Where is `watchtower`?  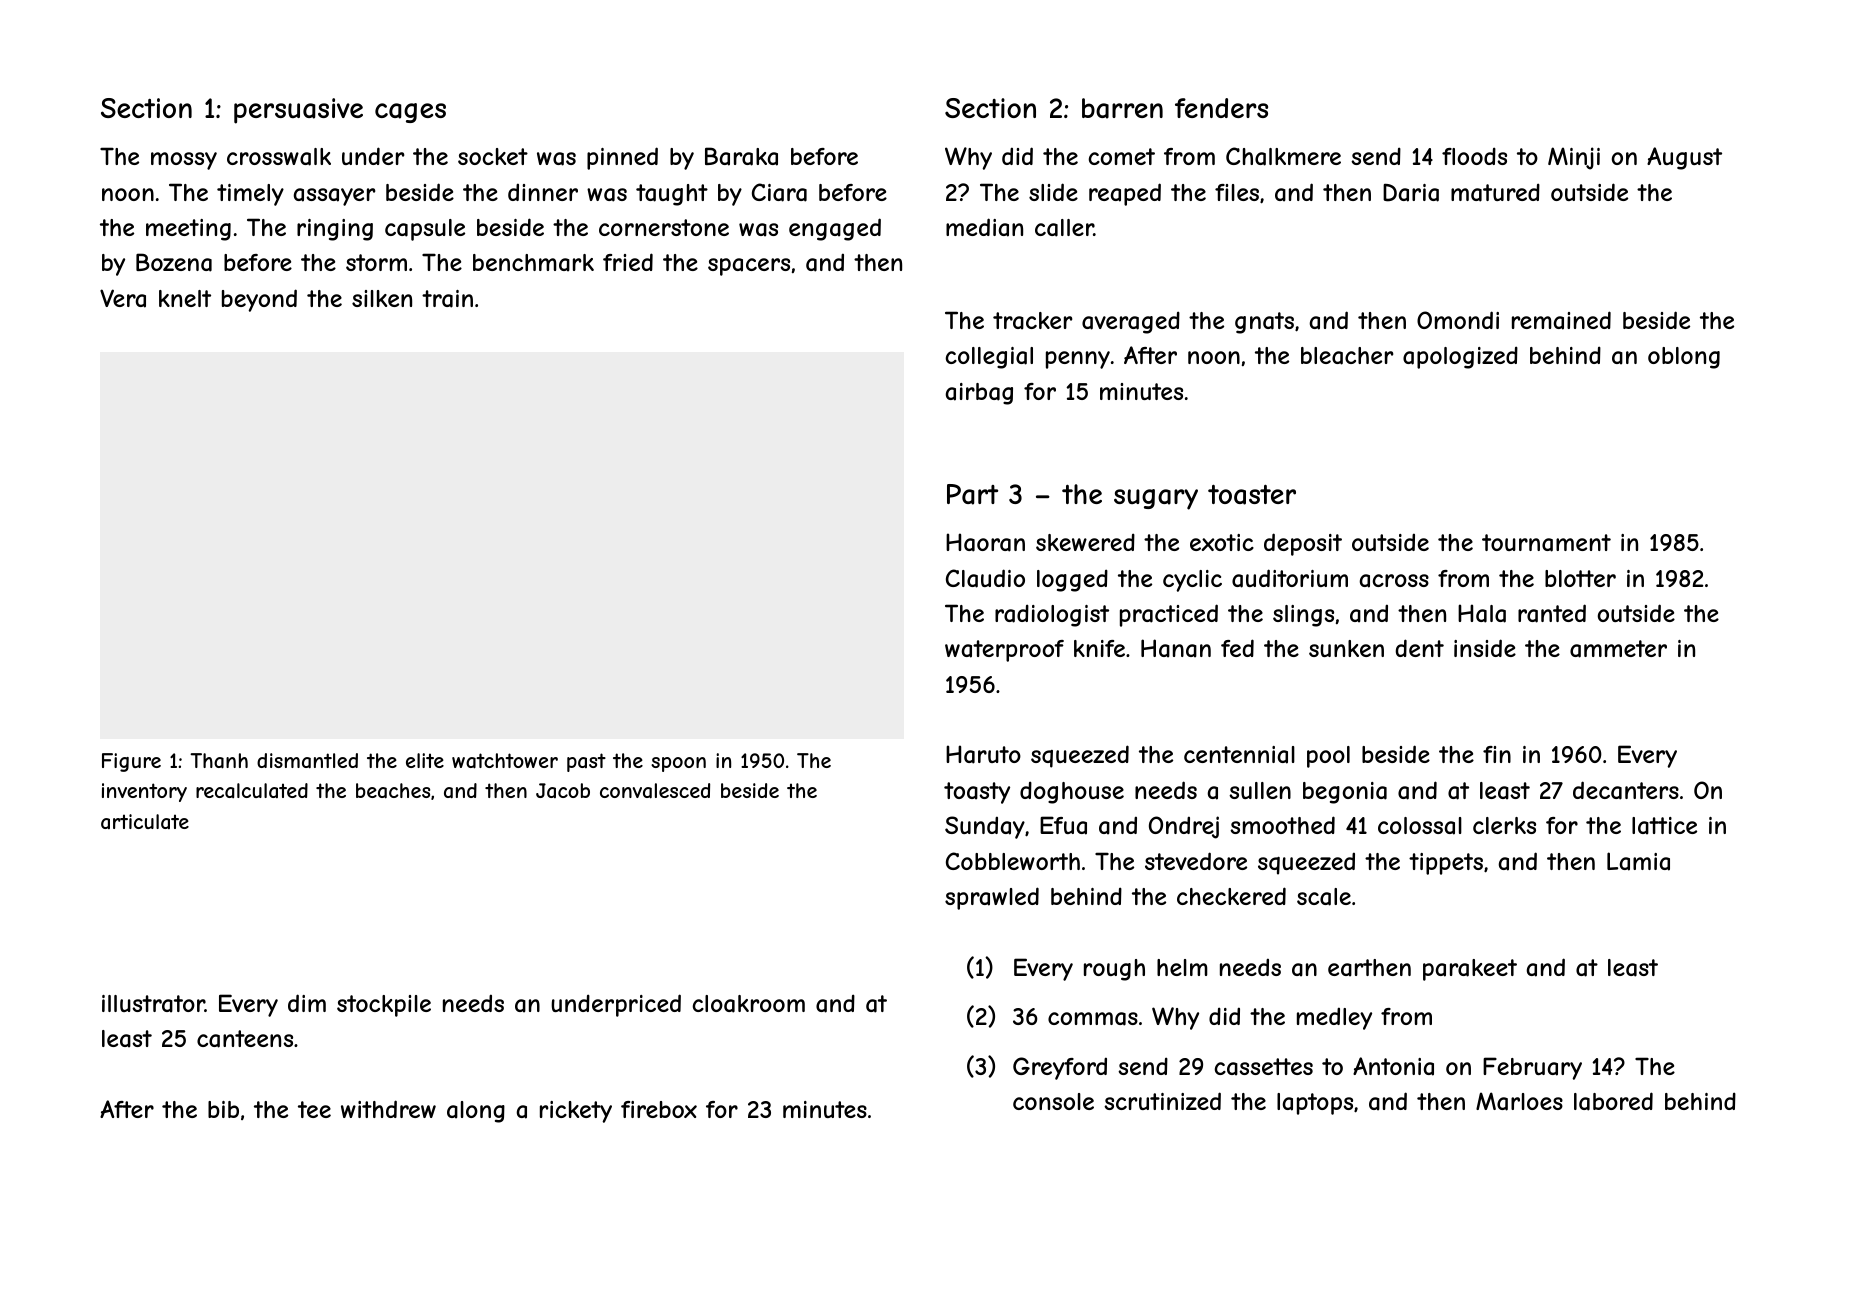 watchtower is located at coordinates (505, 761).
